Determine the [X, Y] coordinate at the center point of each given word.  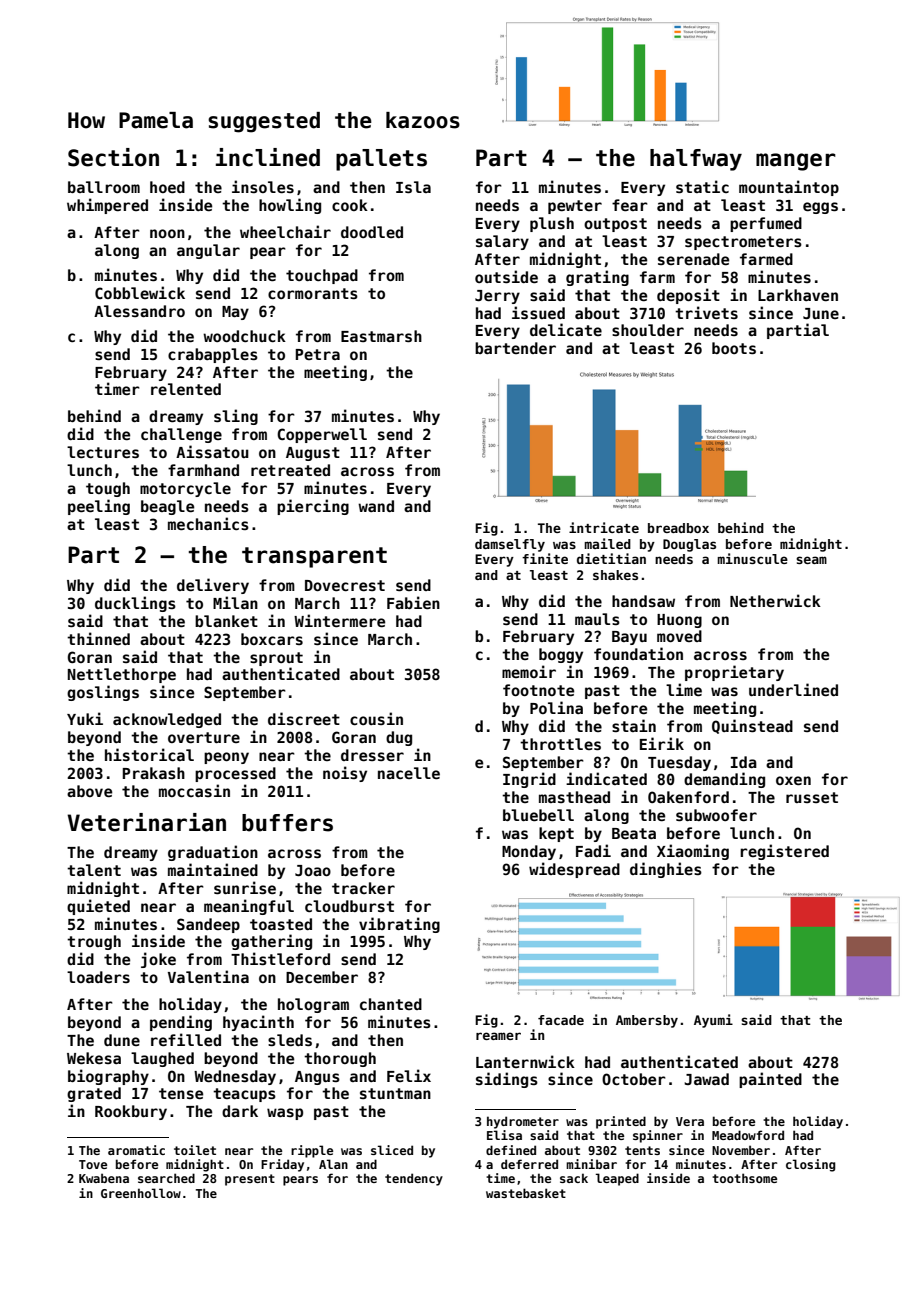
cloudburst [349, 906]
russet [812, 797]
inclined [268, 157]
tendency [414, 1179]
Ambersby [647, 1021]
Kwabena [104, 1178]
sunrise [245, 887]
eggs [820, 208]
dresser [372, 755]
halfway [696, 160]
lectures [103, 452]
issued [538, 312]
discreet [304, 718]
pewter [575, 207]
